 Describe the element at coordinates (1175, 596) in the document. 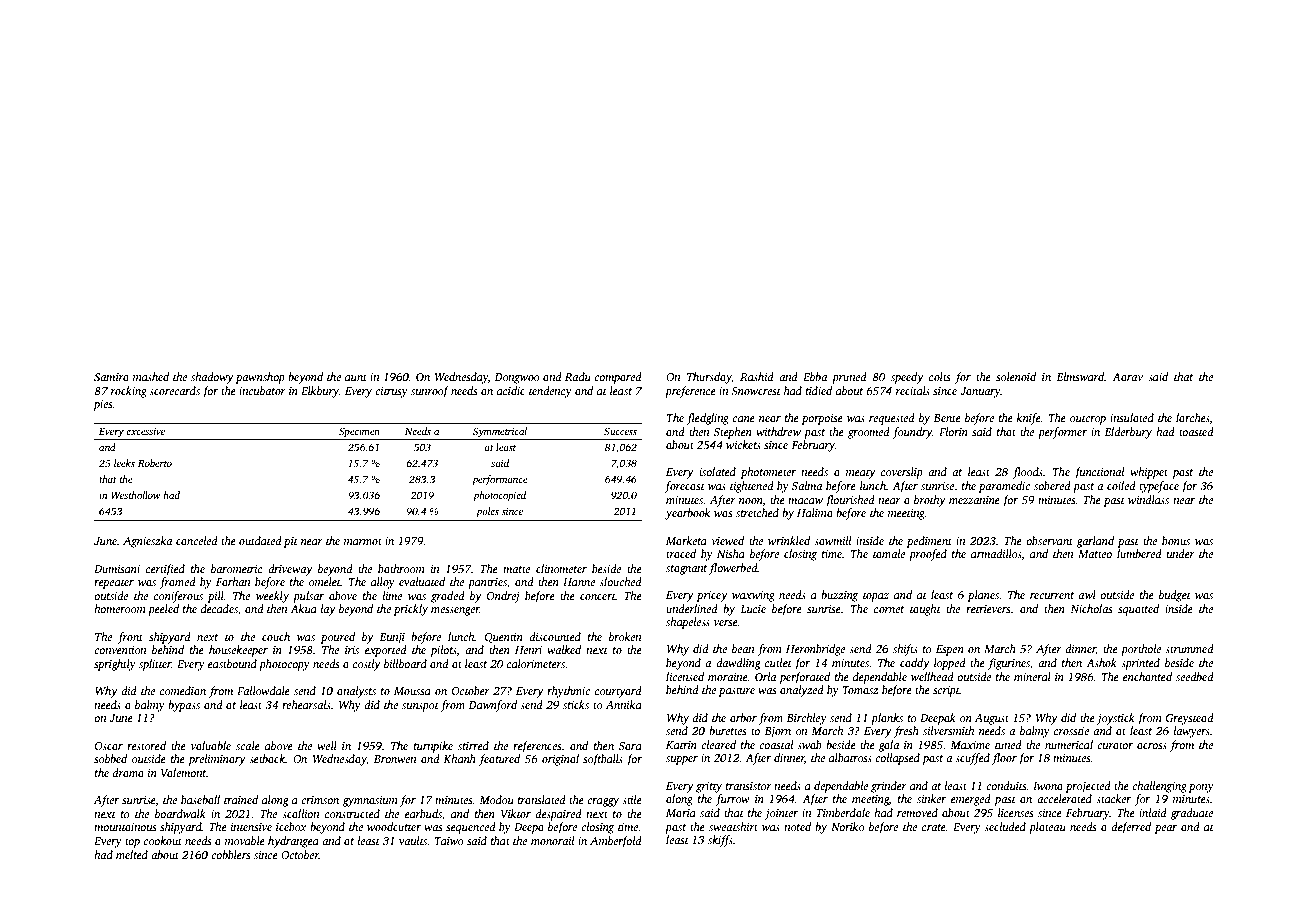

I see `budget` at that location.
